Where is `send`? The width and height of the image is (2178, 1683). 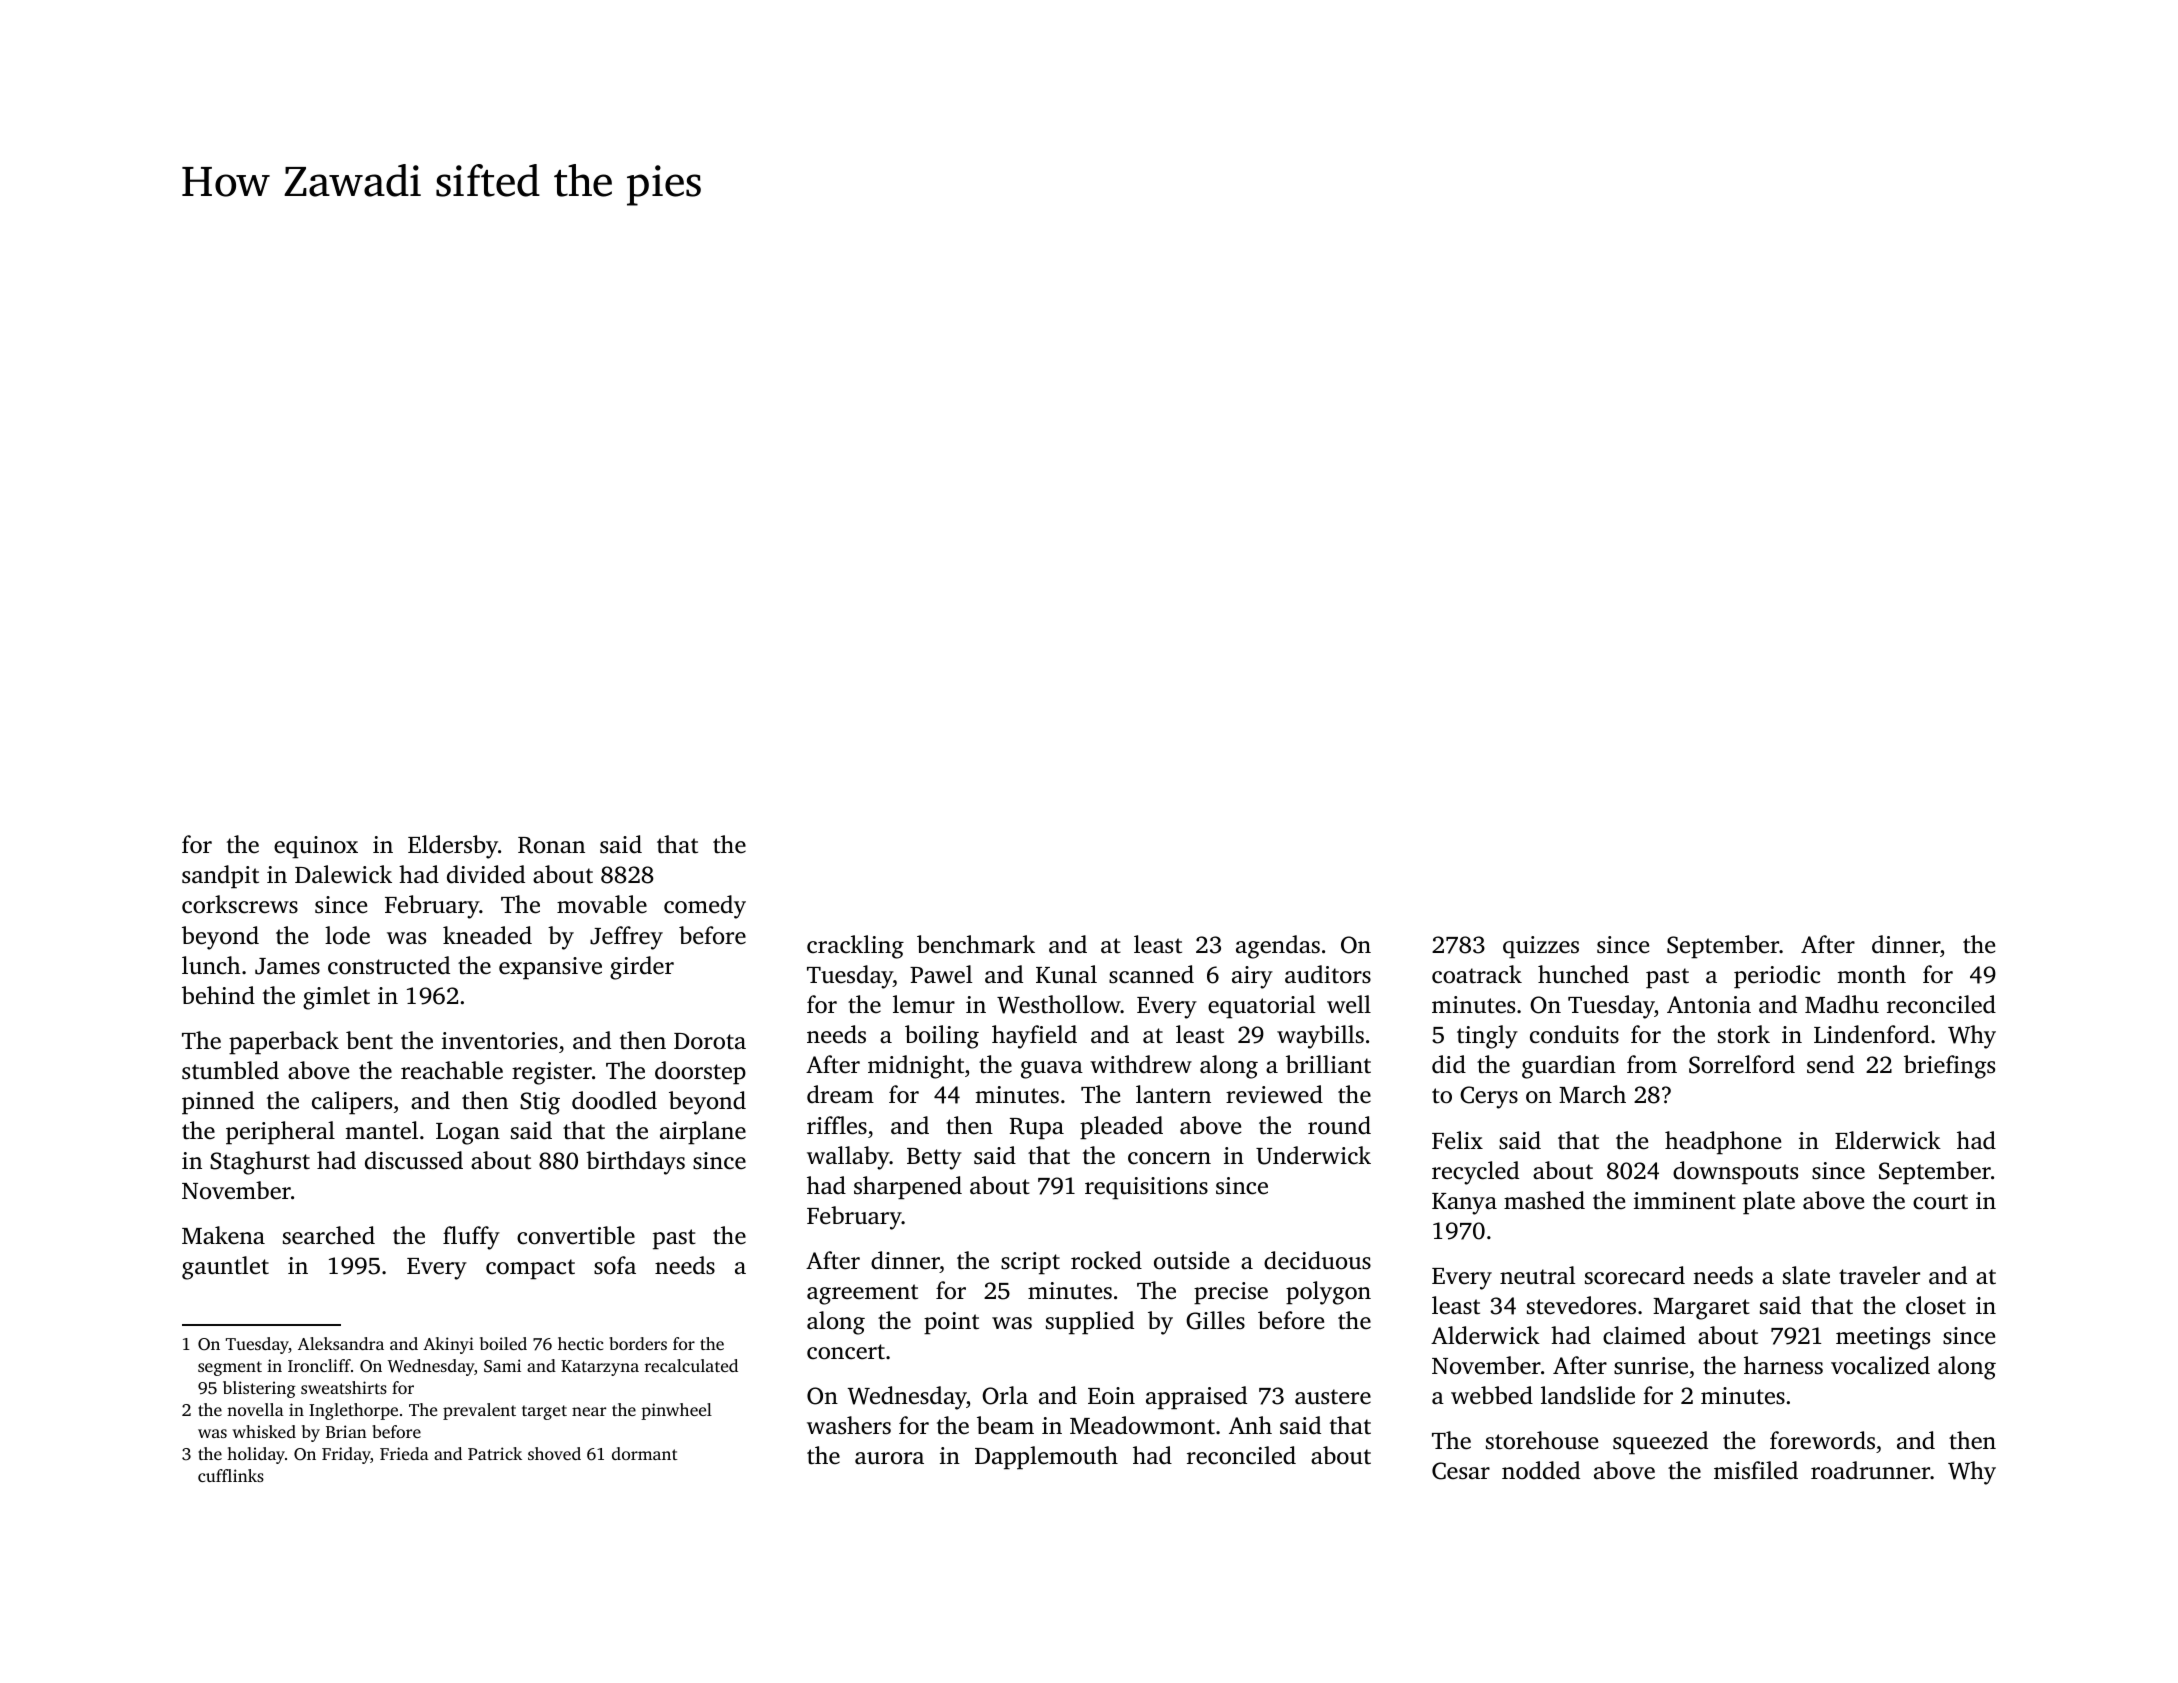
send is located at coordinates (1830, 1064).
